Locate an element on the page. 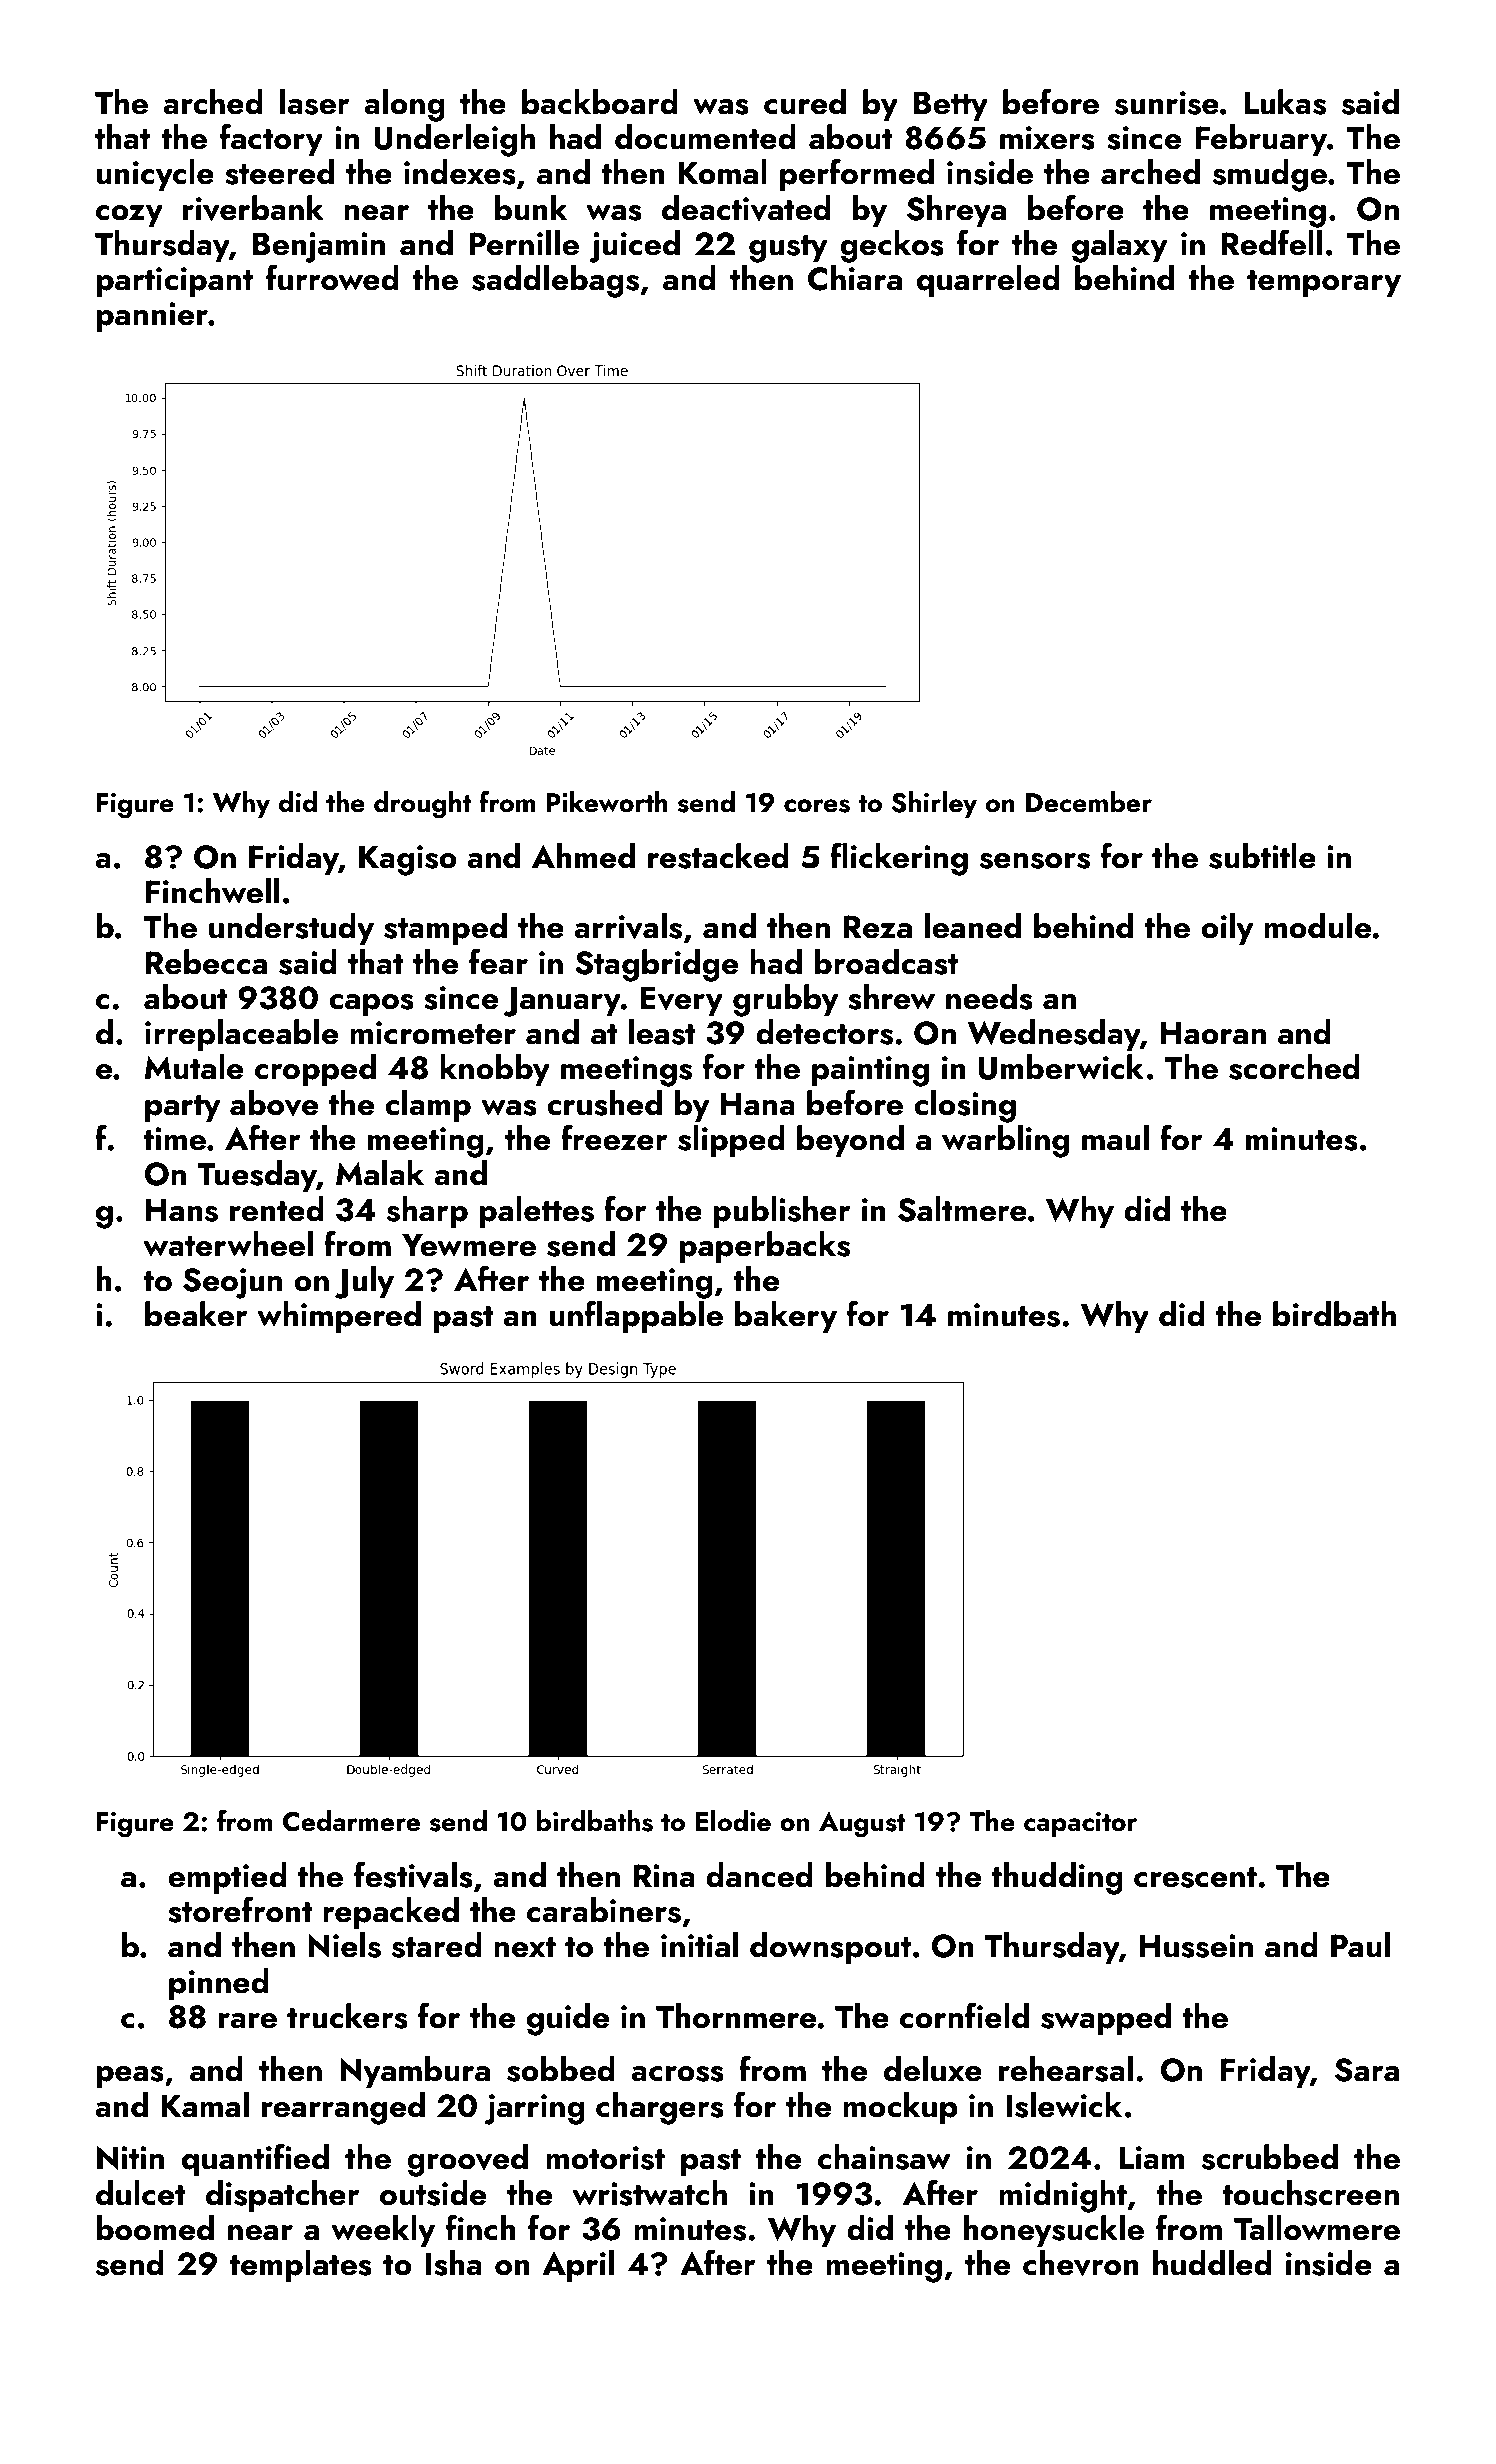  Pikeworth is located at coordinates (607, 802).
